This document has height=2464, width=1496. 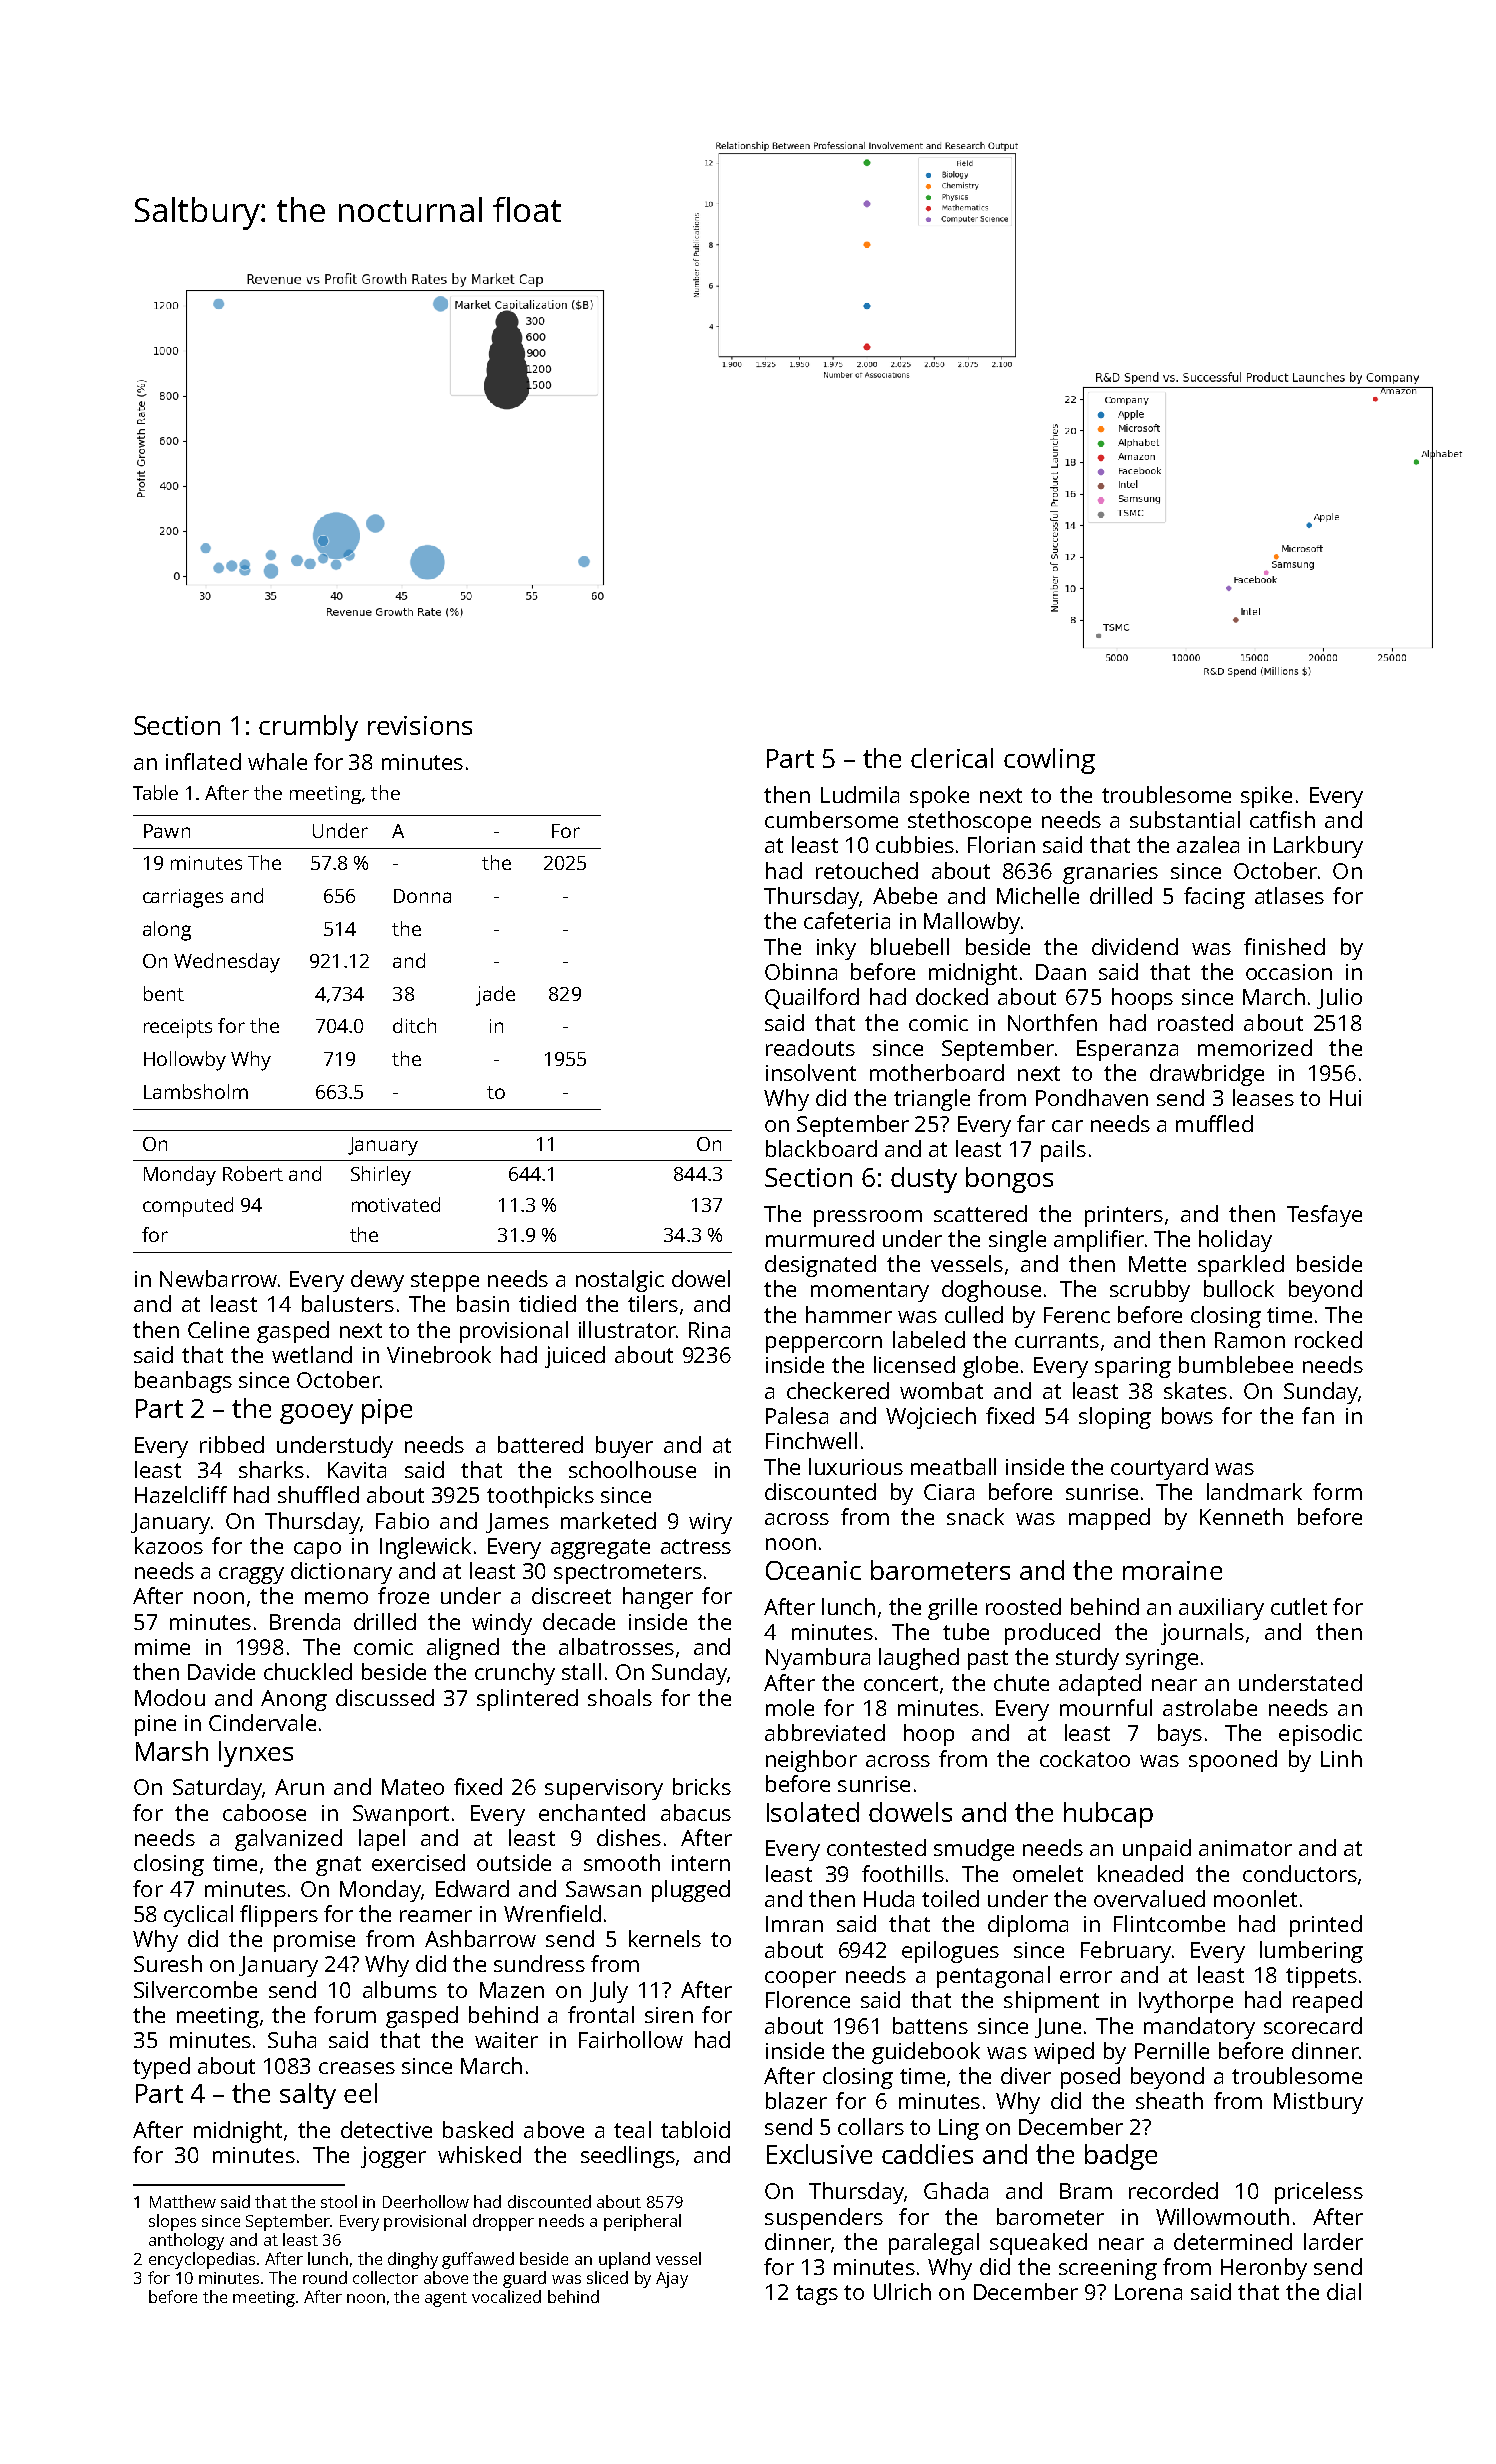 What do you see at coordinates (203, 761) in the document?
I see `inflated` at bounding box center [203, 761].
